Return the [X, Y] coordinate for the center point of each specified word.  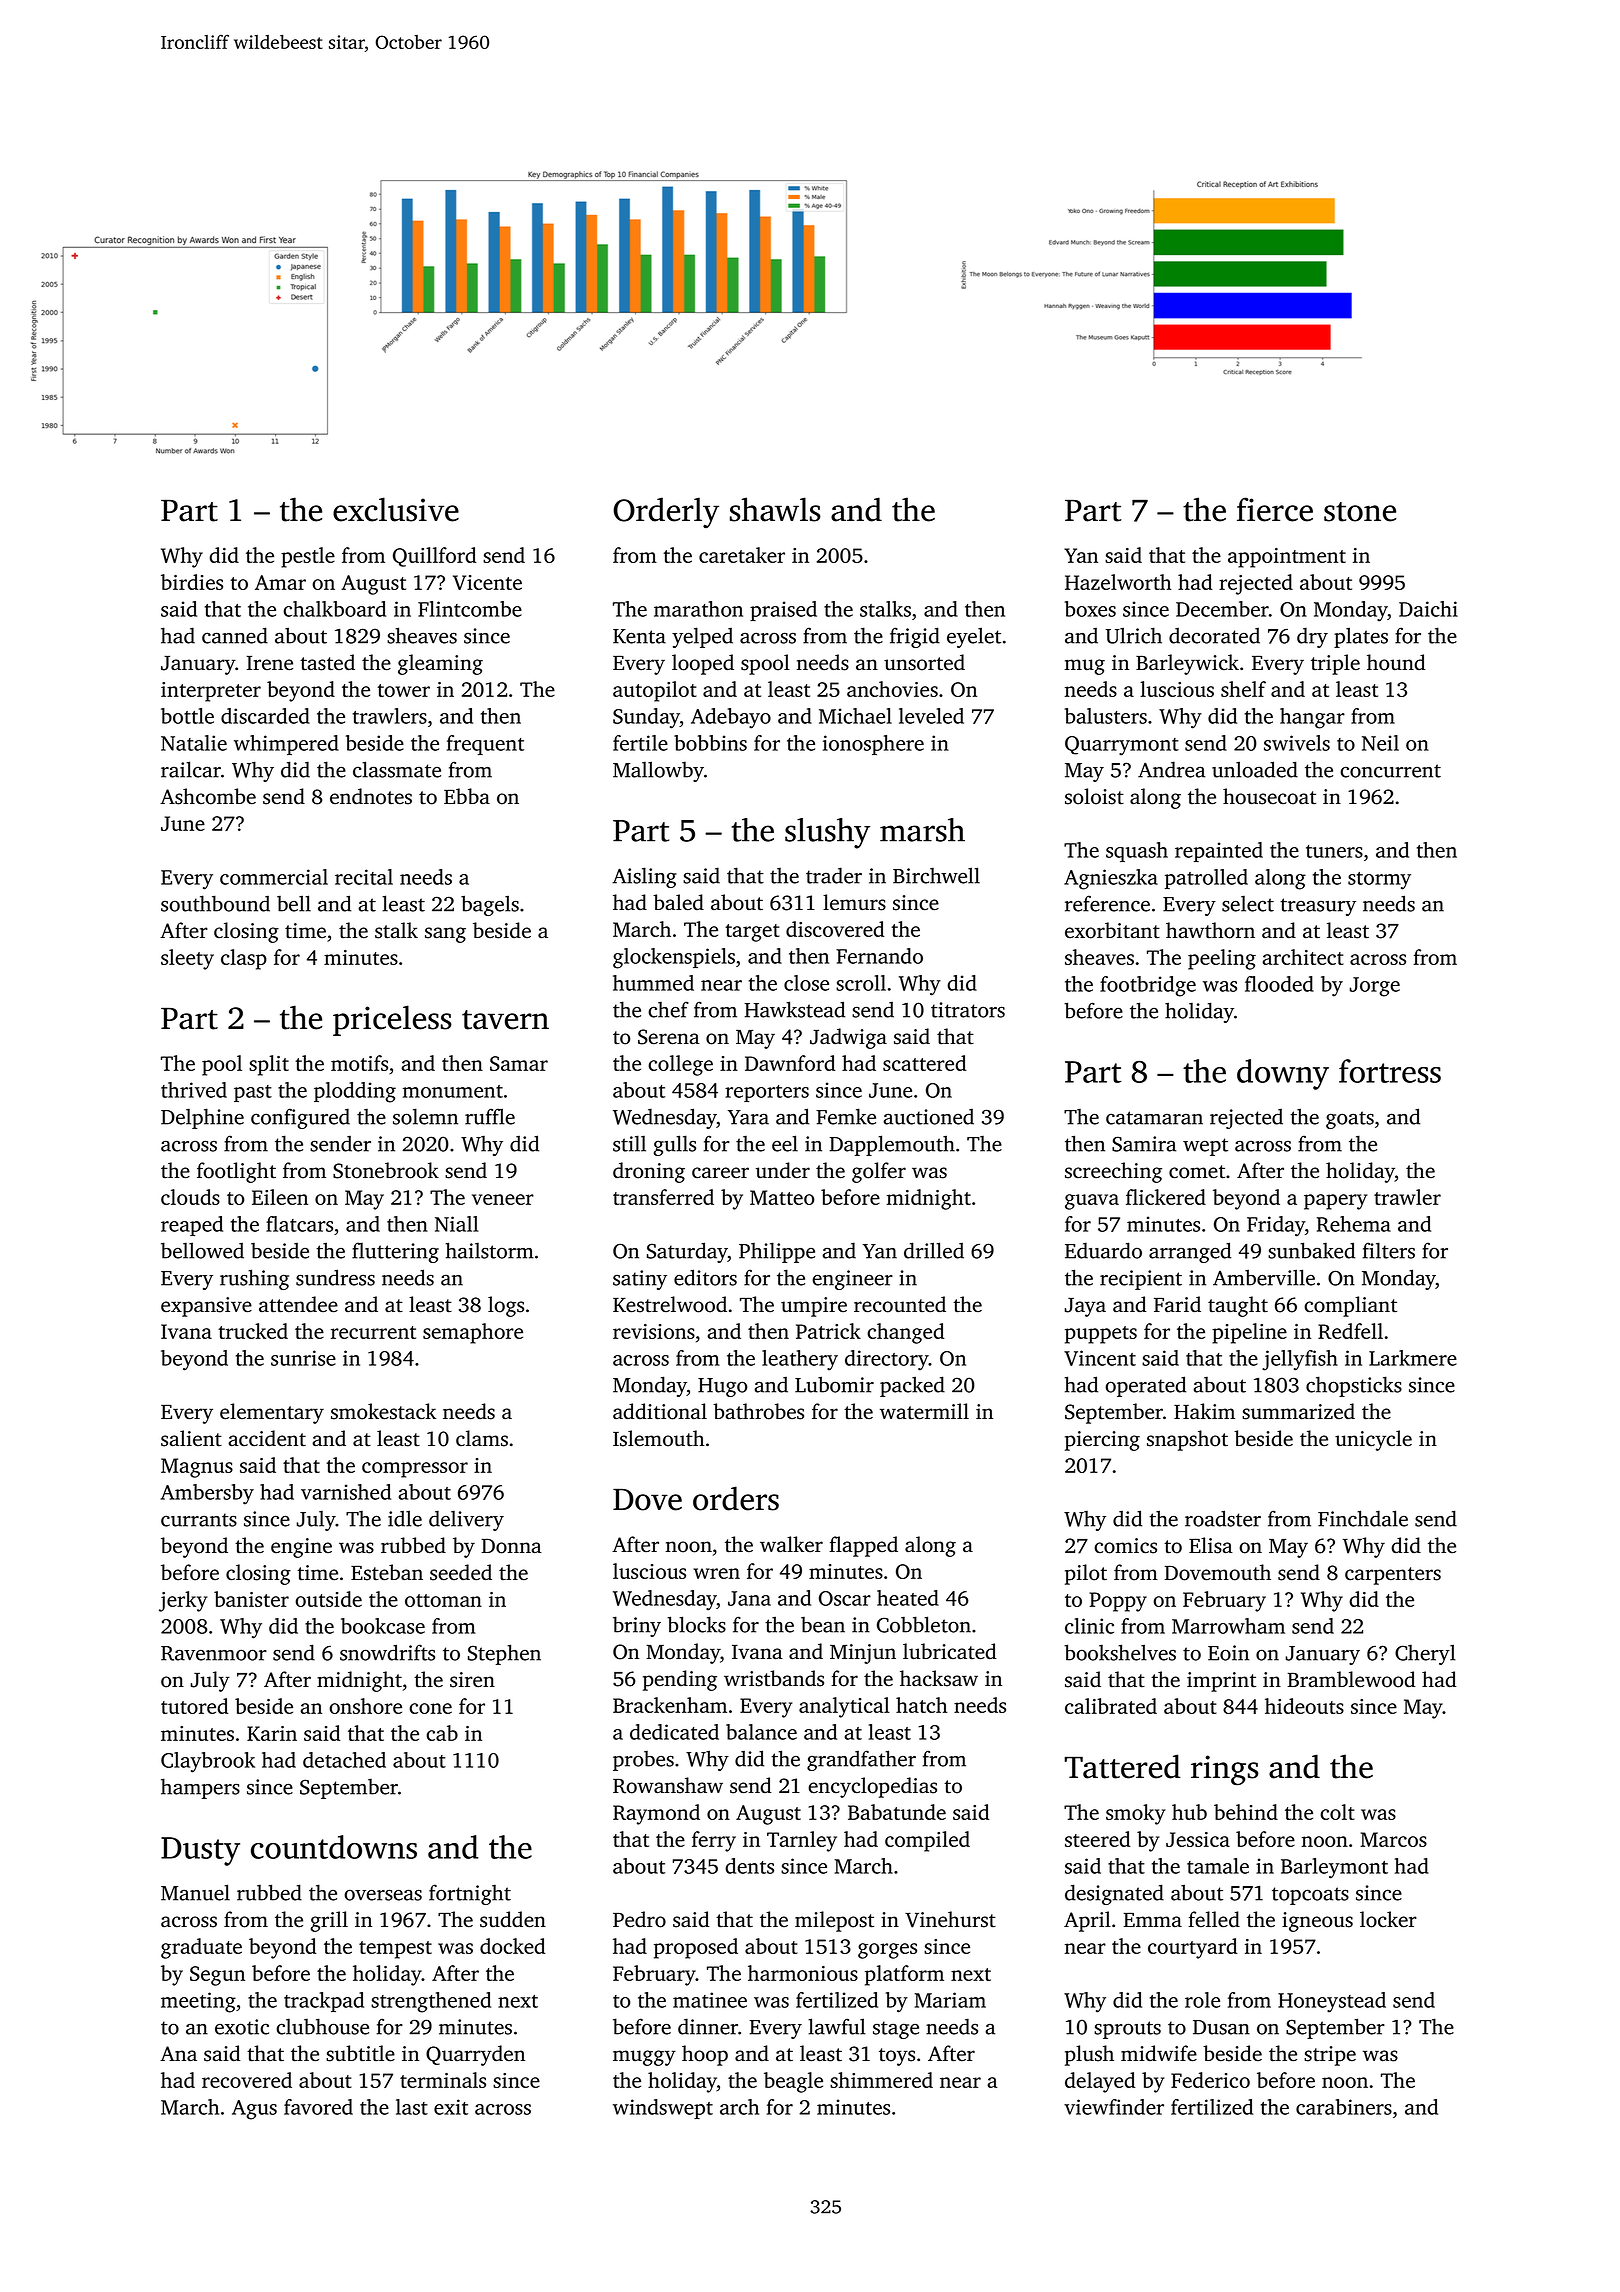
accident [267, 1438]
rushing [254, 1279]
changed [906, 1333]
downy [1283, 1074]
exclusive [396, 509]
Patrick [828, 1331]
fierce [1275, 509]
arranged [1190, 1252]
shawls [775, 509]
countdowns [334, 1847]
